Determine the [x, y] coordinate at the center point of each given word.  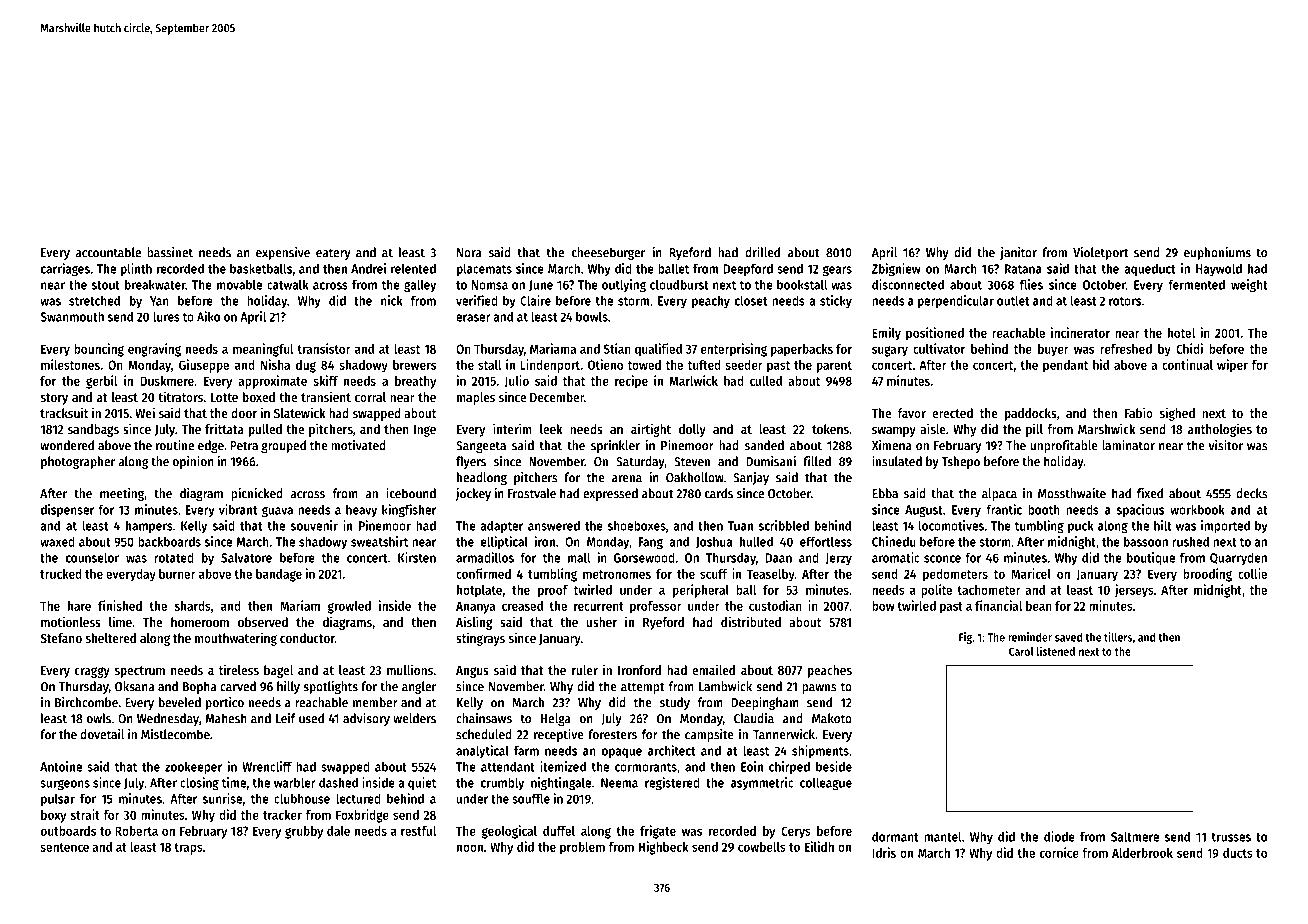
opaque [622, 753]
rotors [1125, 301]
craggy [92, 672]
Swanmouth [72, 317]
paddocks [1031, 414]
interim [512, 428]
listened [1056, 651]
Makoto [832, 718]
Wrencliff [267, 766]
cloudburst [679, 284]
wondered [67, 445]
